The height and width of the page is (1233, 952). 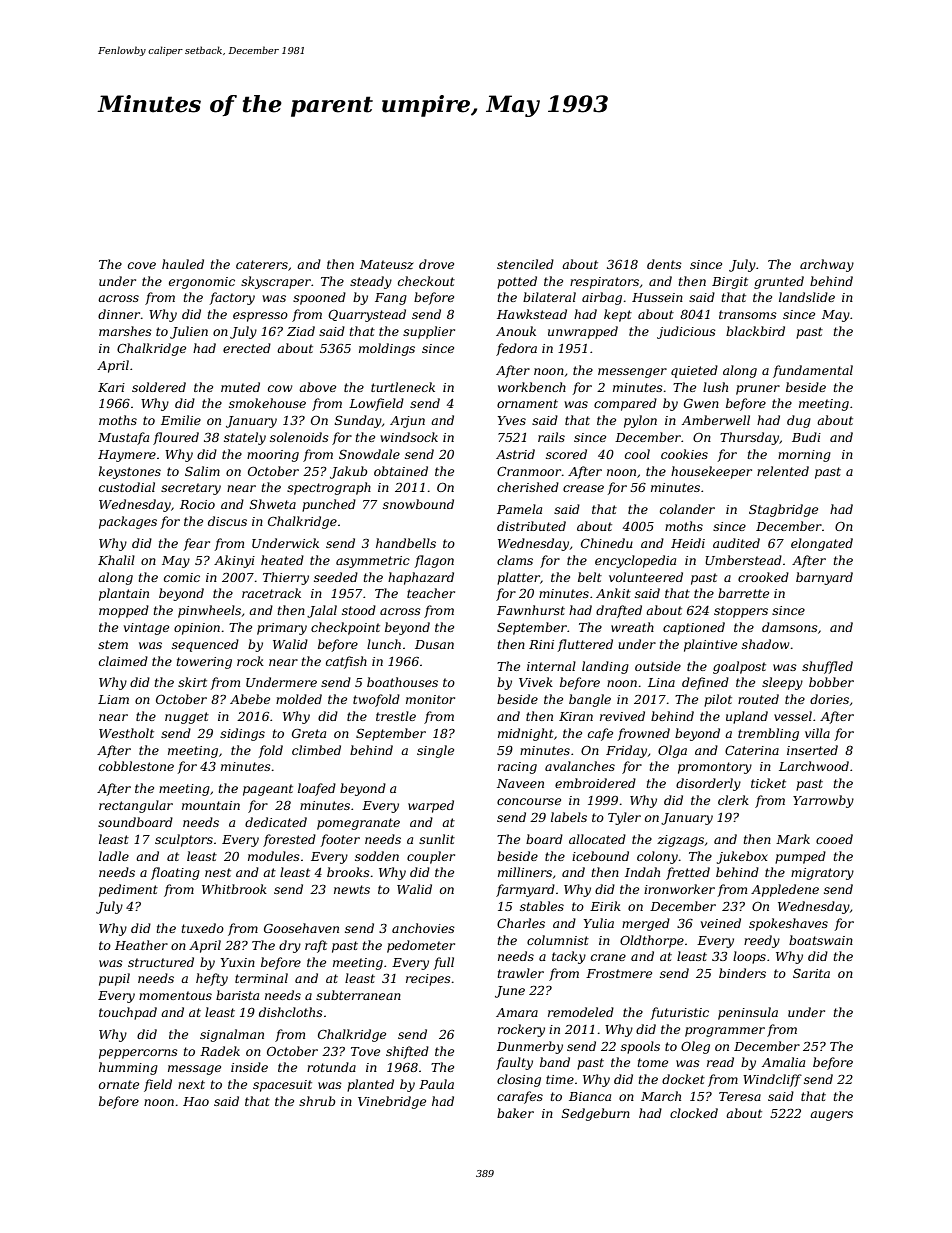 I want to click on Hao, so click(x=196, y=1101).
